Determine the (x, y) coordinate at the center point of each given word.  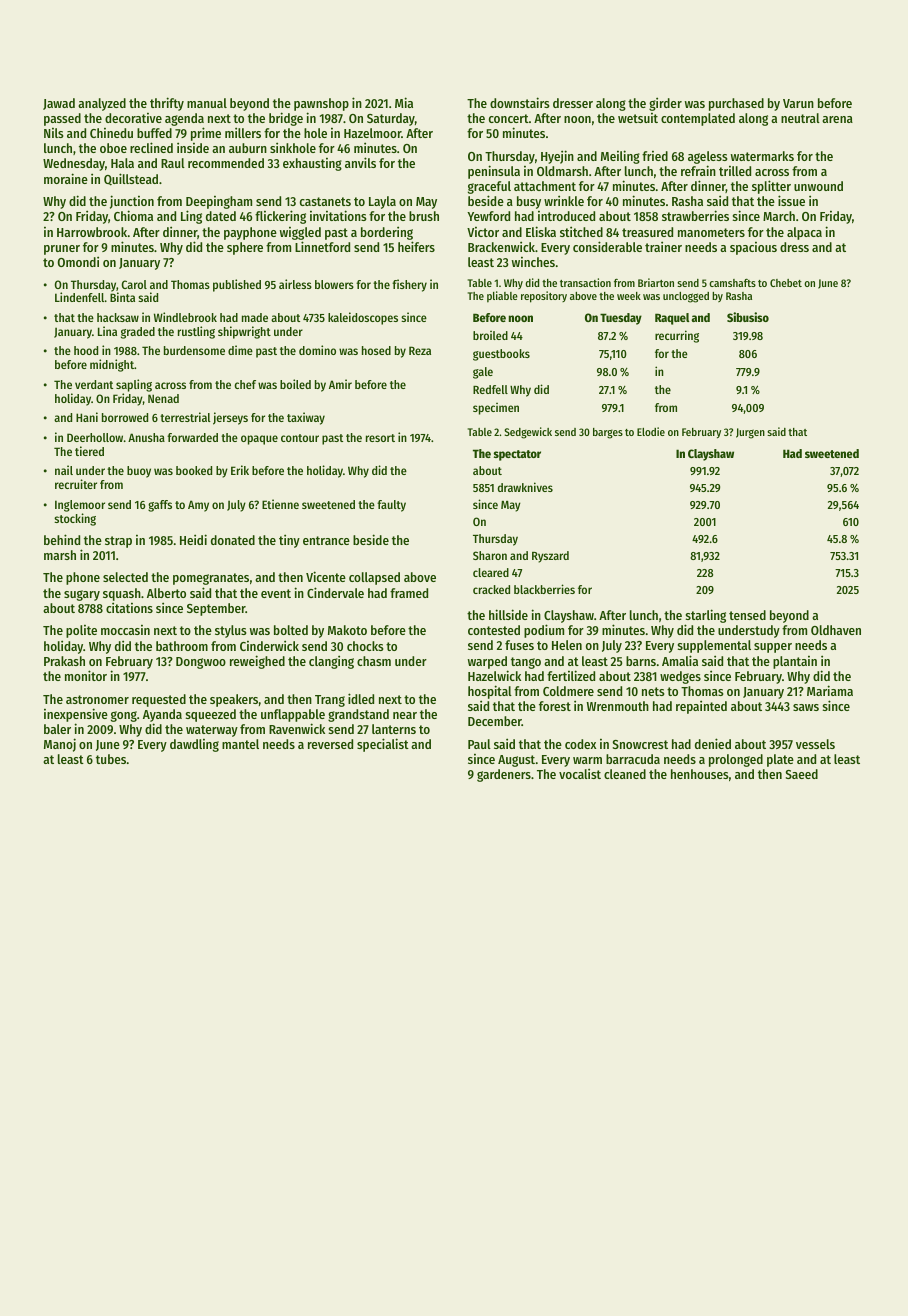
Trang (330, 701)
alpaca (804, 233)
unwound (818, 186)
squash (122, 594)
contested (494, 630)
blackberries (544, 589)
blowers (334, 284)
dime (240, 350)
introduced (566, 216)
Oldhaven (836, 630)
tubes (111, 759)
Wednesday (74, 164)
